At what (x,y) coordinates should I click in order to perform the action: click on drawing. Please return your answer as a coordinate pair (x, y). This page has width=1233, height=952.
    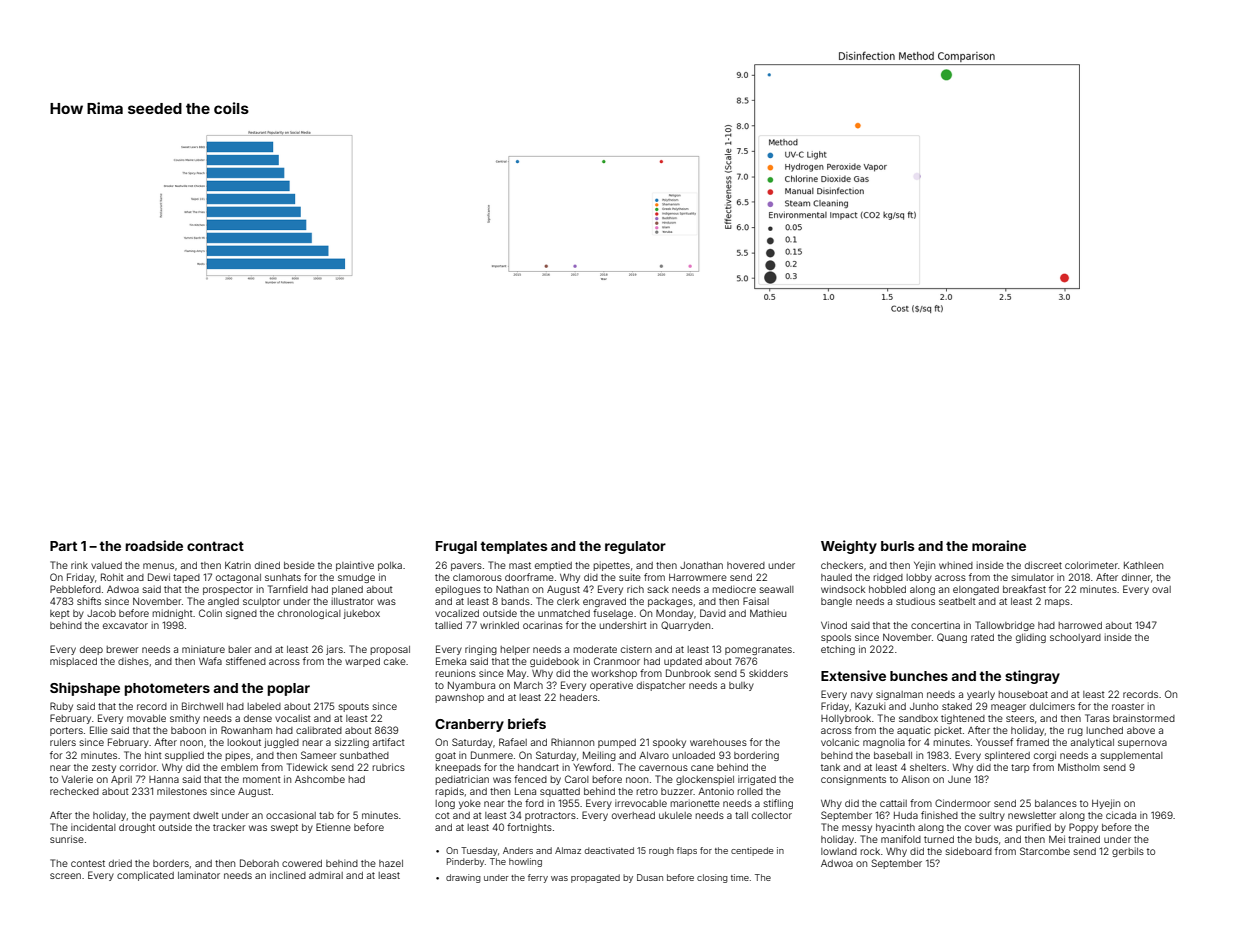
    Looking at the image, I should click on (463, 878).
